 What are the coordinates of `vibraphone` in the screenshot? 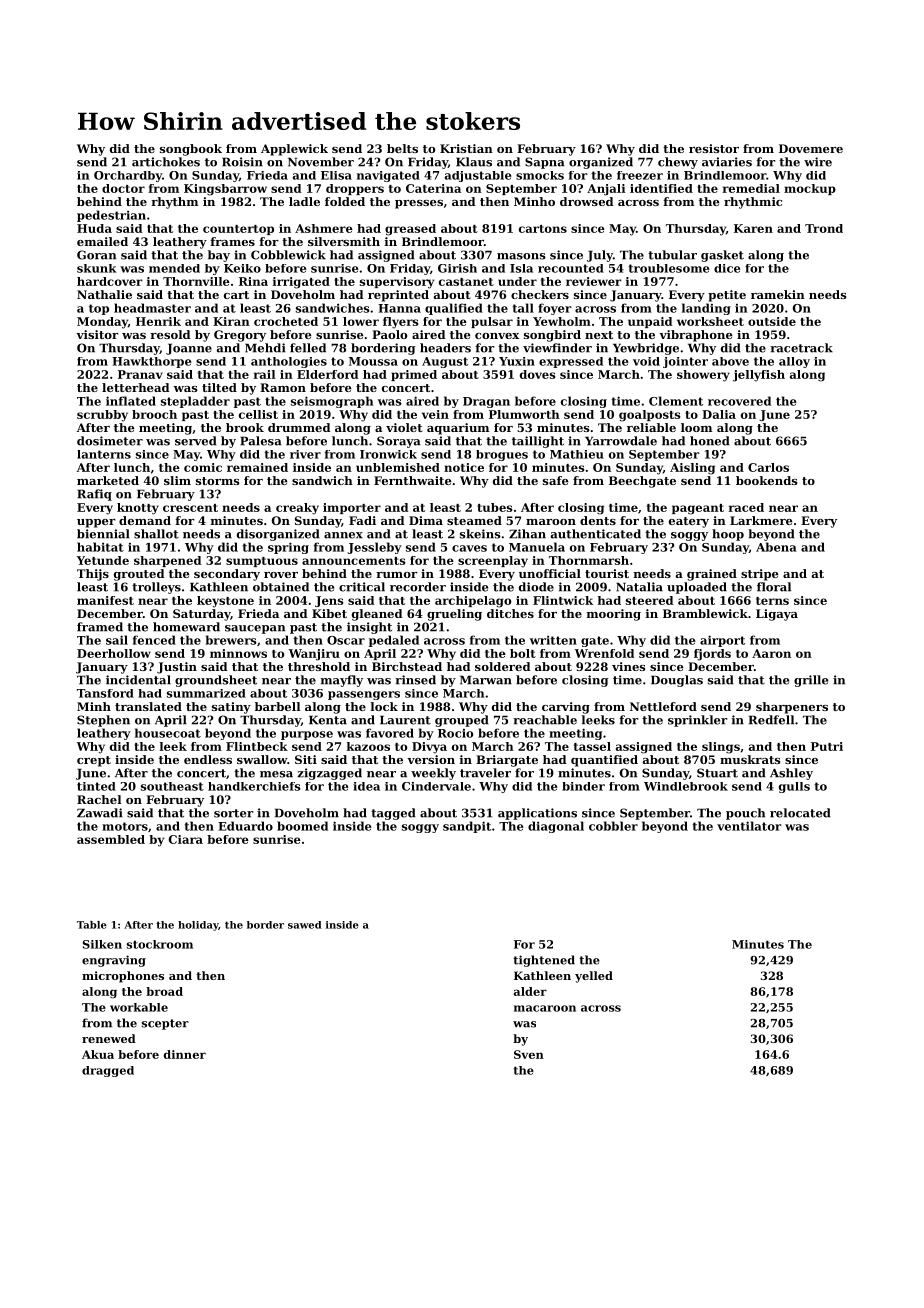 It's located at (696, 336).
